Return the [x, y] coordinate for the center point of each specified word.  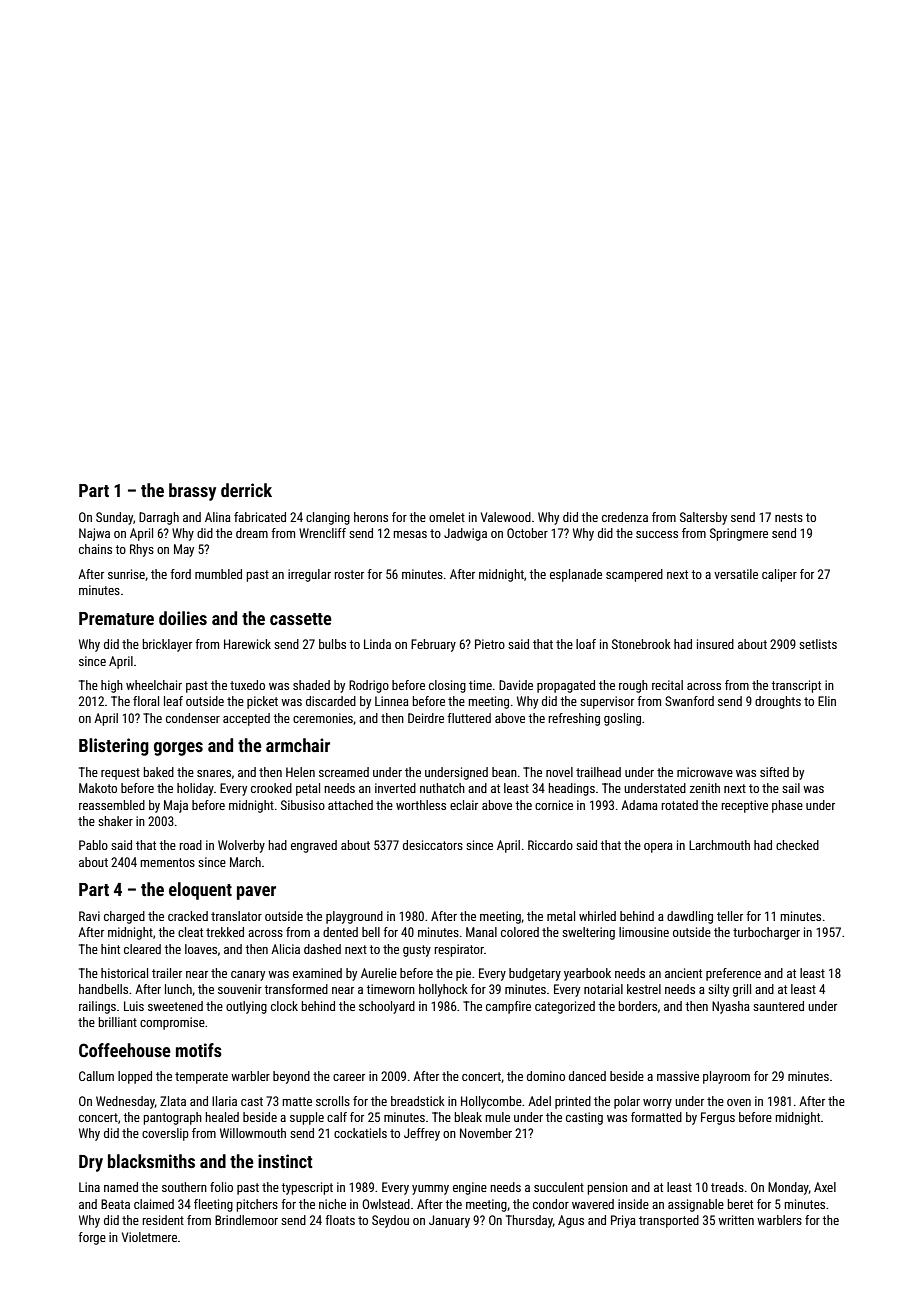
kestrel [644, 989]
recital [667, 685]
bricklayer [167, 645]
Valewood [506, 517]
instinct [285, 1161]
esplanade [576, 575]
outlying [246, 1007]
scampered [634, 575]
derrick [246, 490]
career [349, 1077]
